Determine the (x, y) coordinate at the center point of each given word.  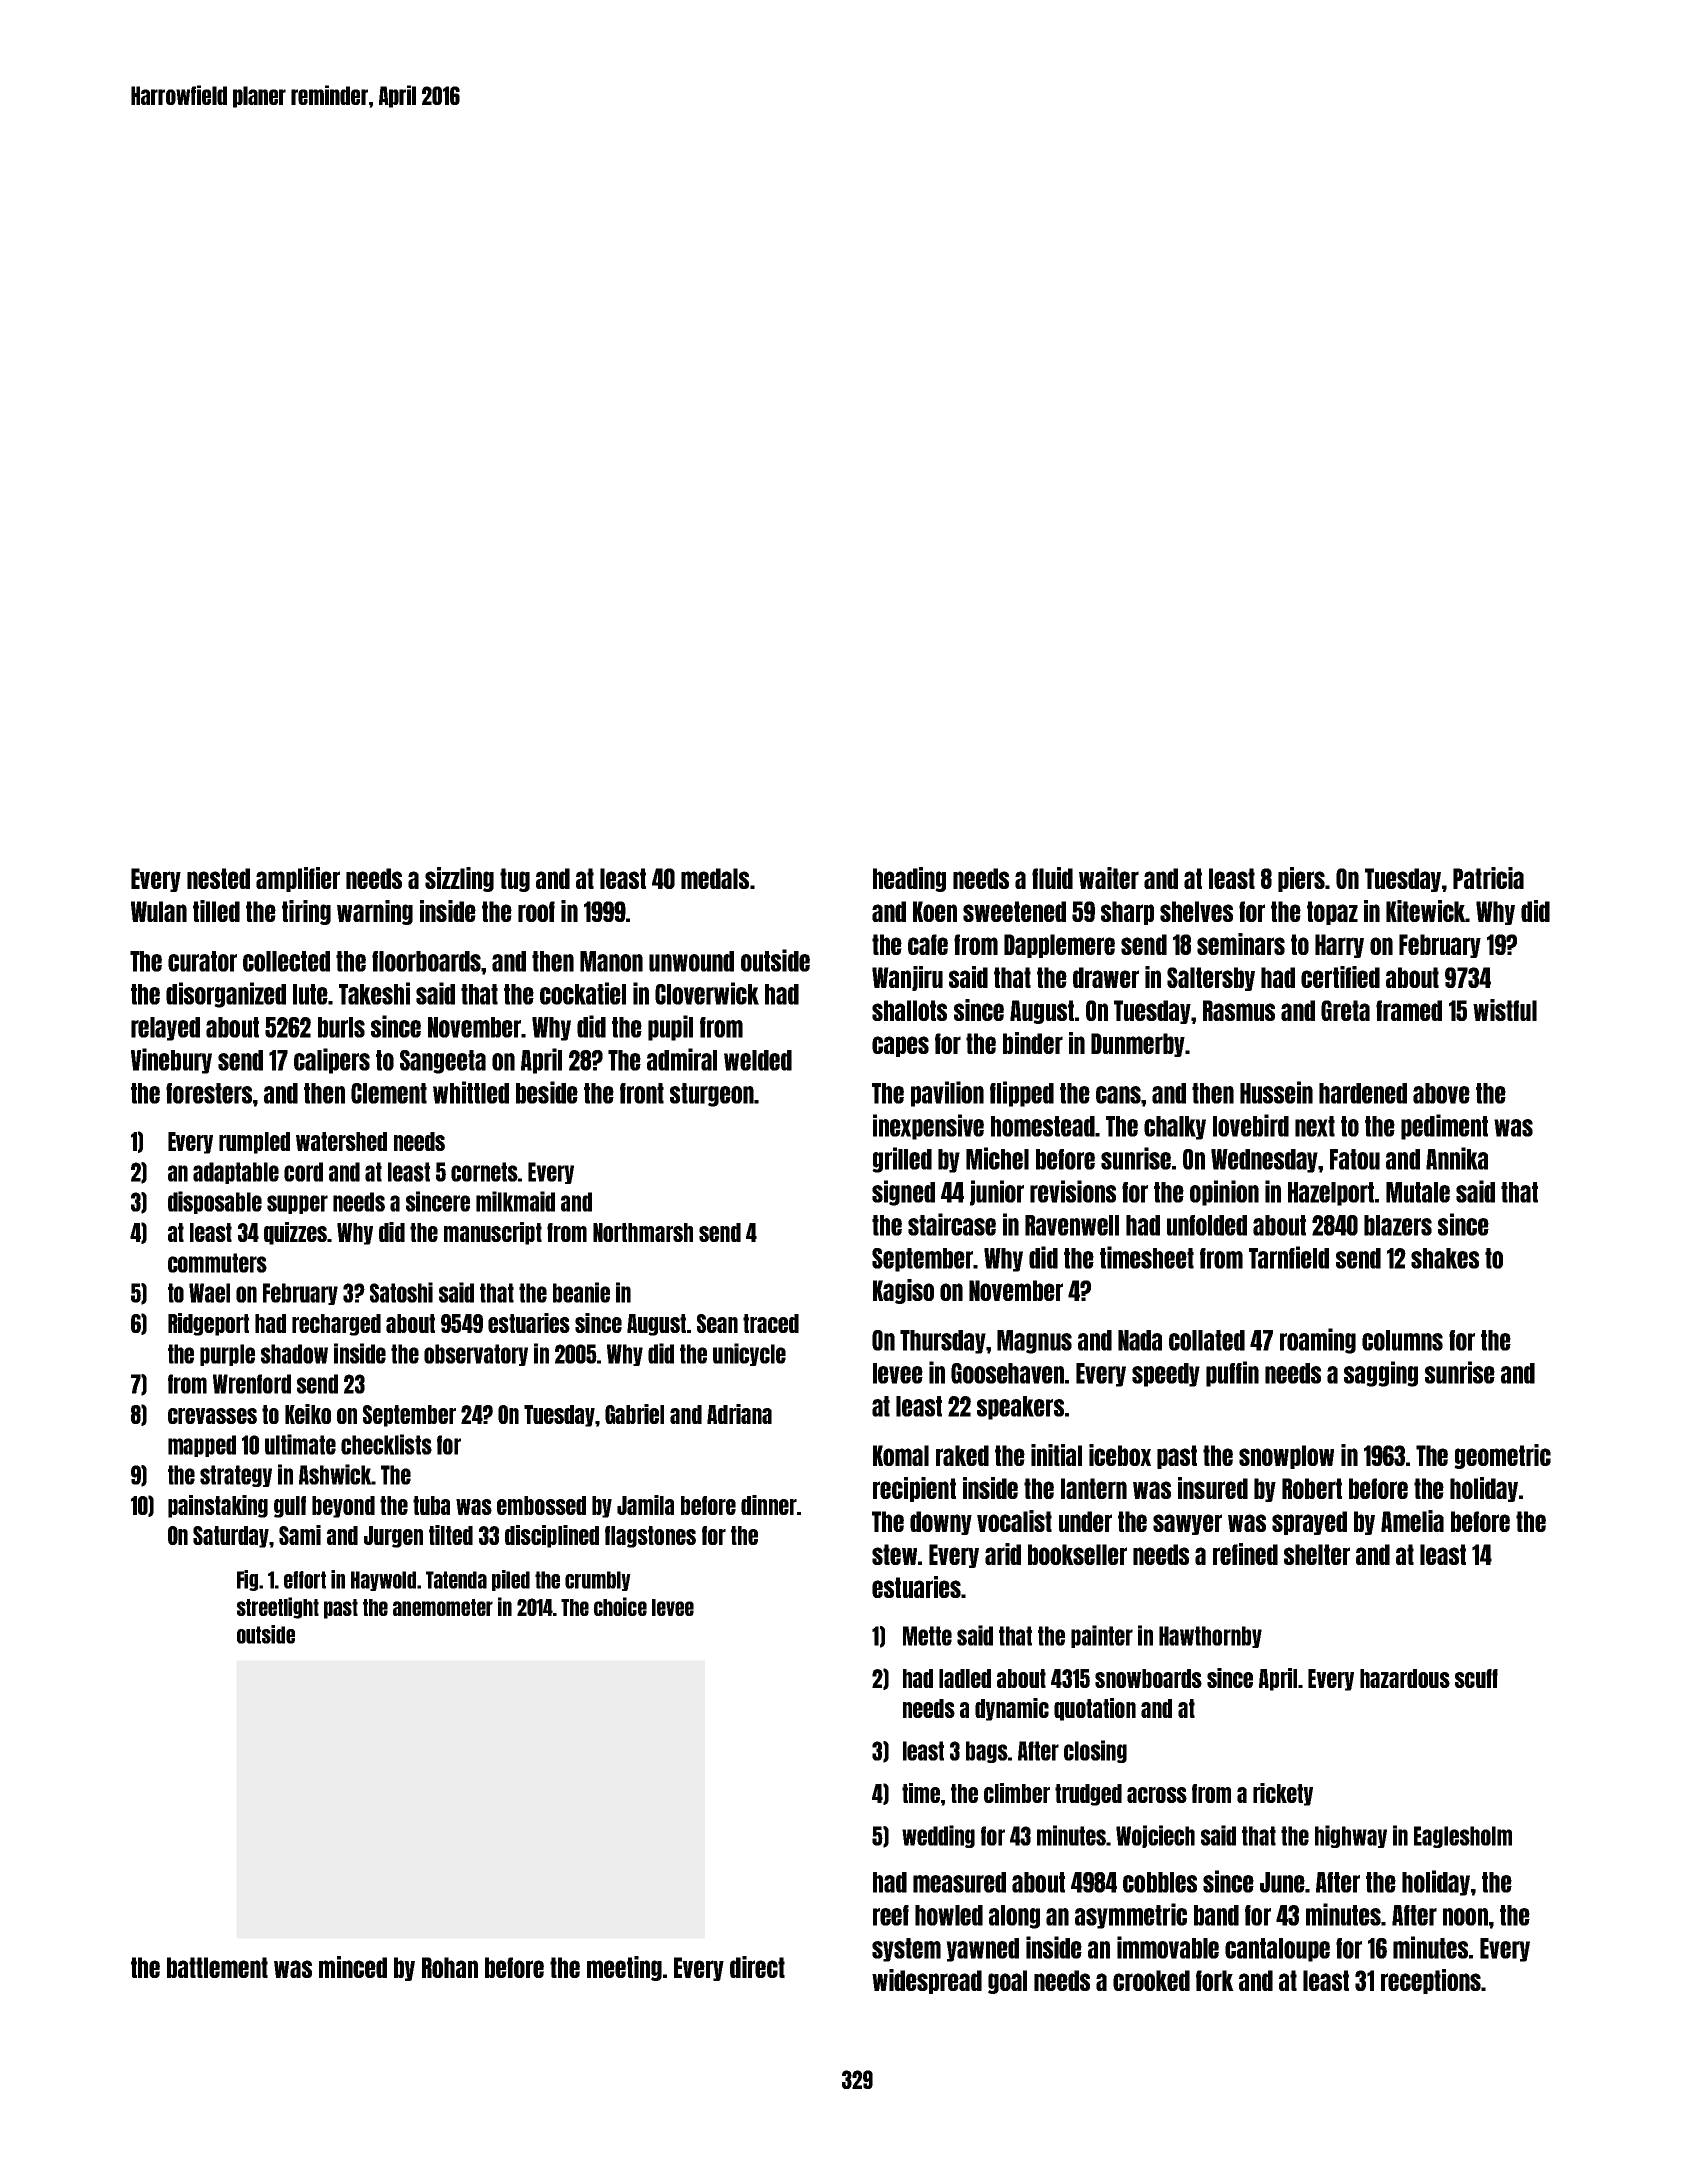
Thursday (943, 1342)
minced (353, 1967)
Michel (997, 1158)
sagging (1381, 1374)
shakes (1445, 1258)
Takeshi (374, 993)
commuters (217, 1263)
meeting (624, 1968)
